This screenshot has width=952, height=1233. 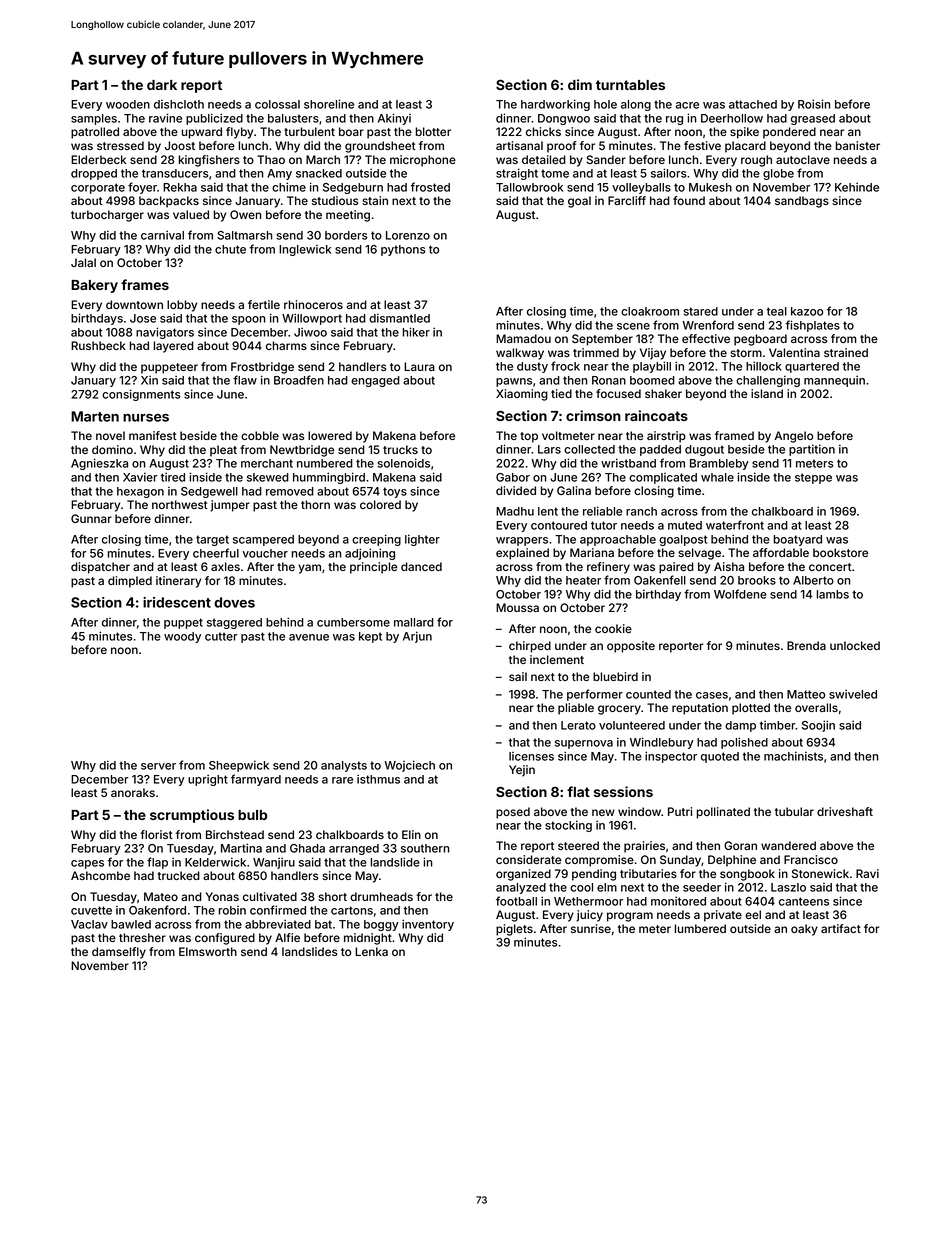 I want to click on woody, so click(x=182, y=637).
